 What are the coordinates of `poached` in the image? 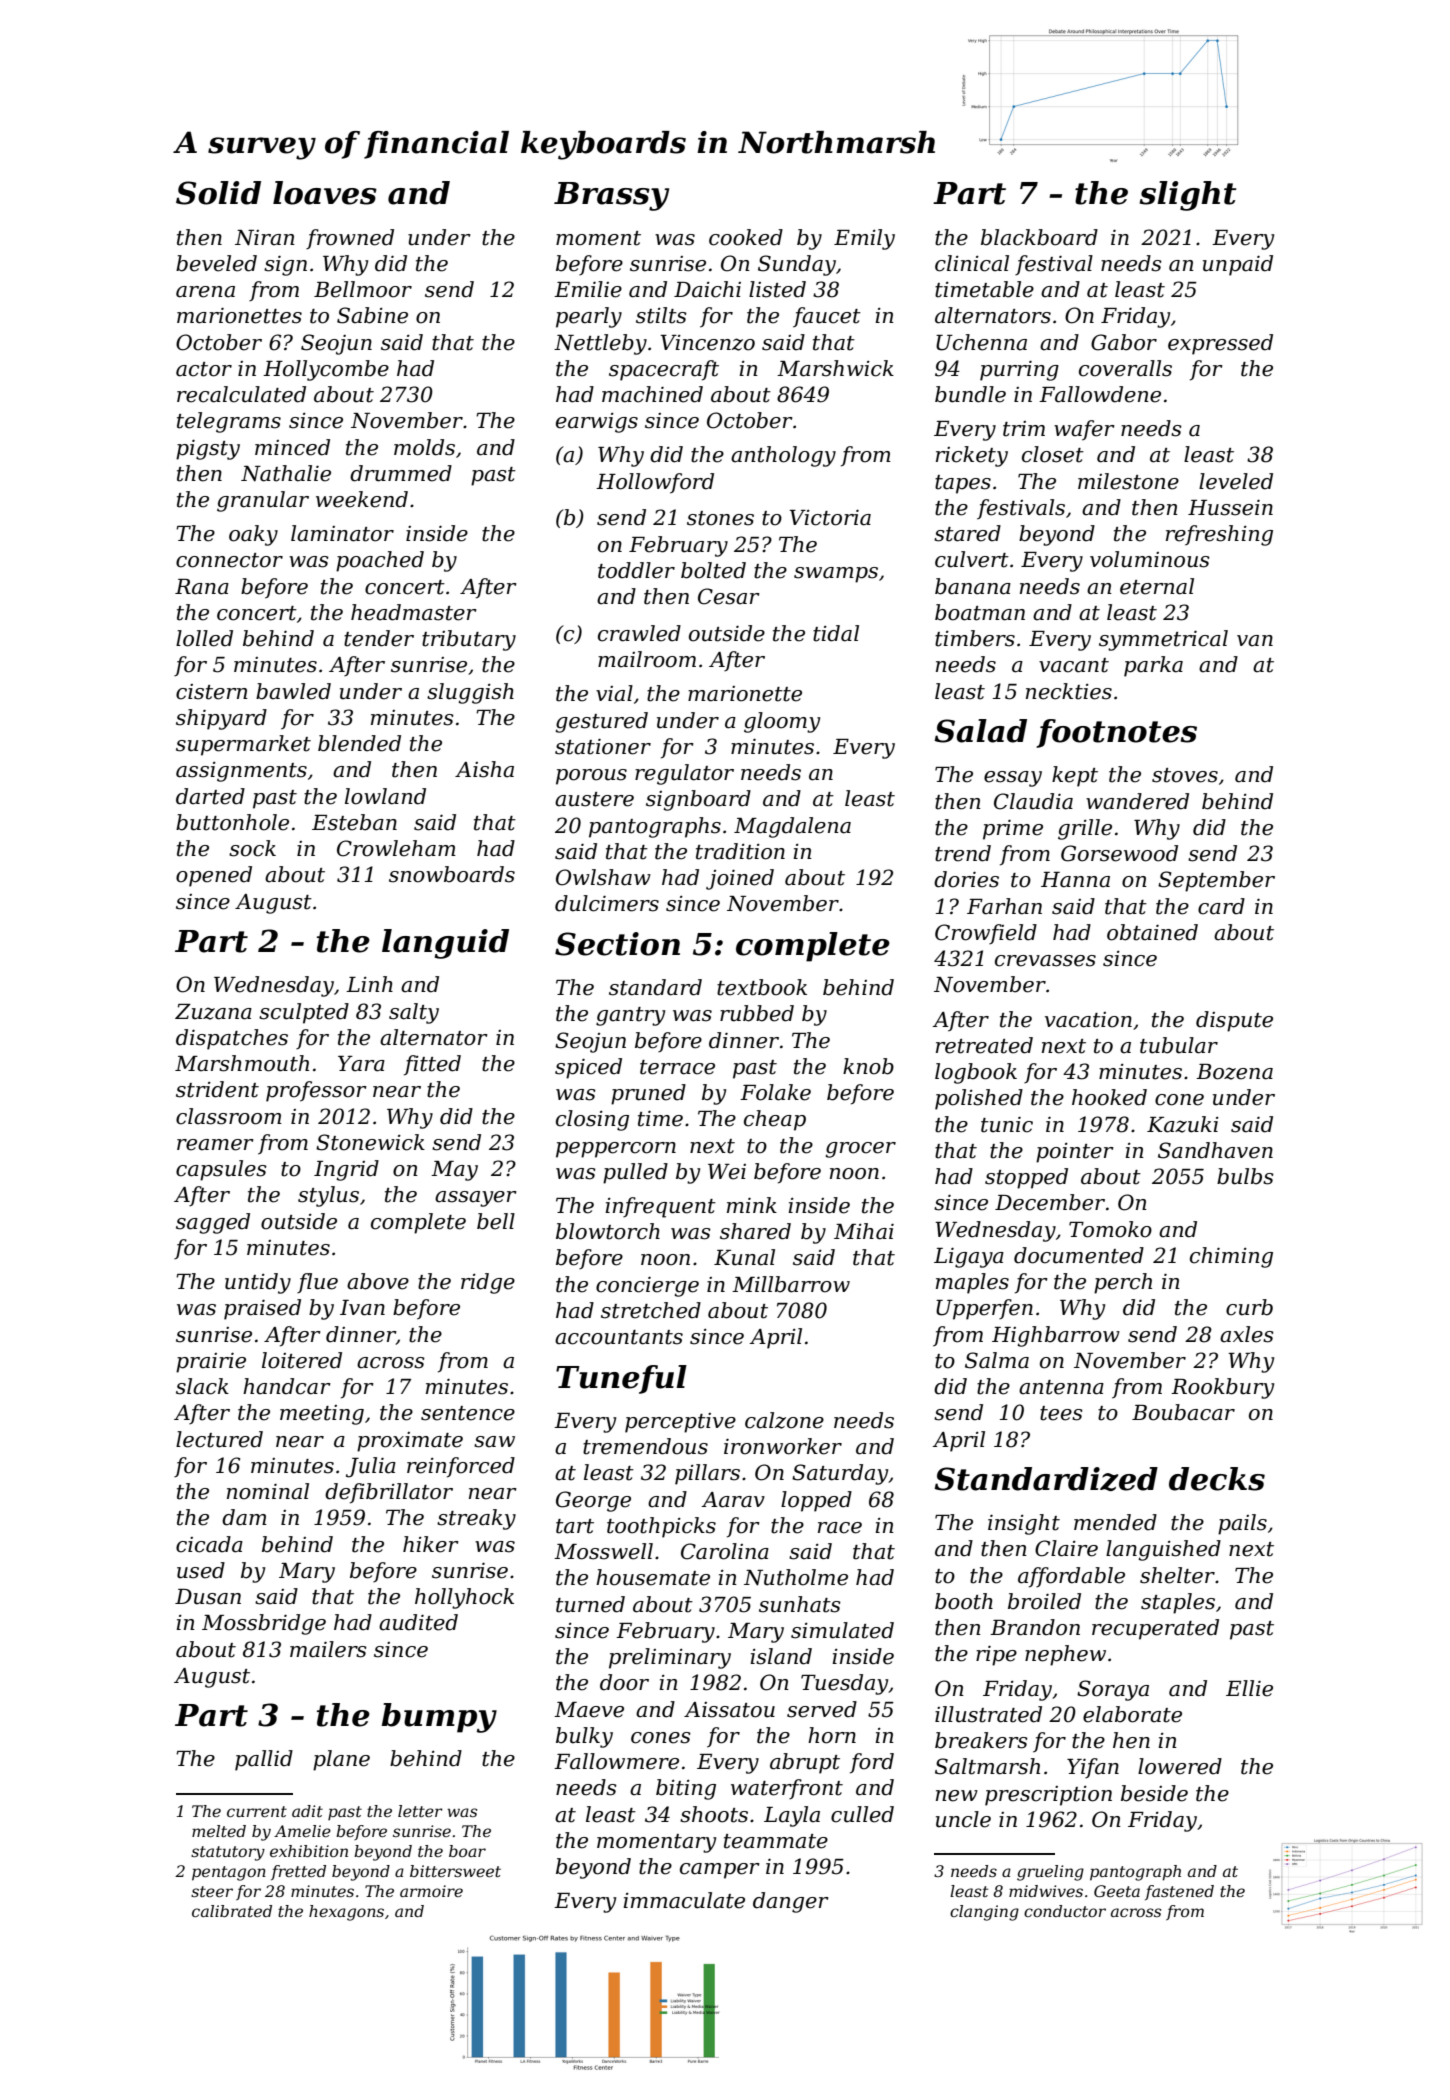 It's located at (380, 561).
